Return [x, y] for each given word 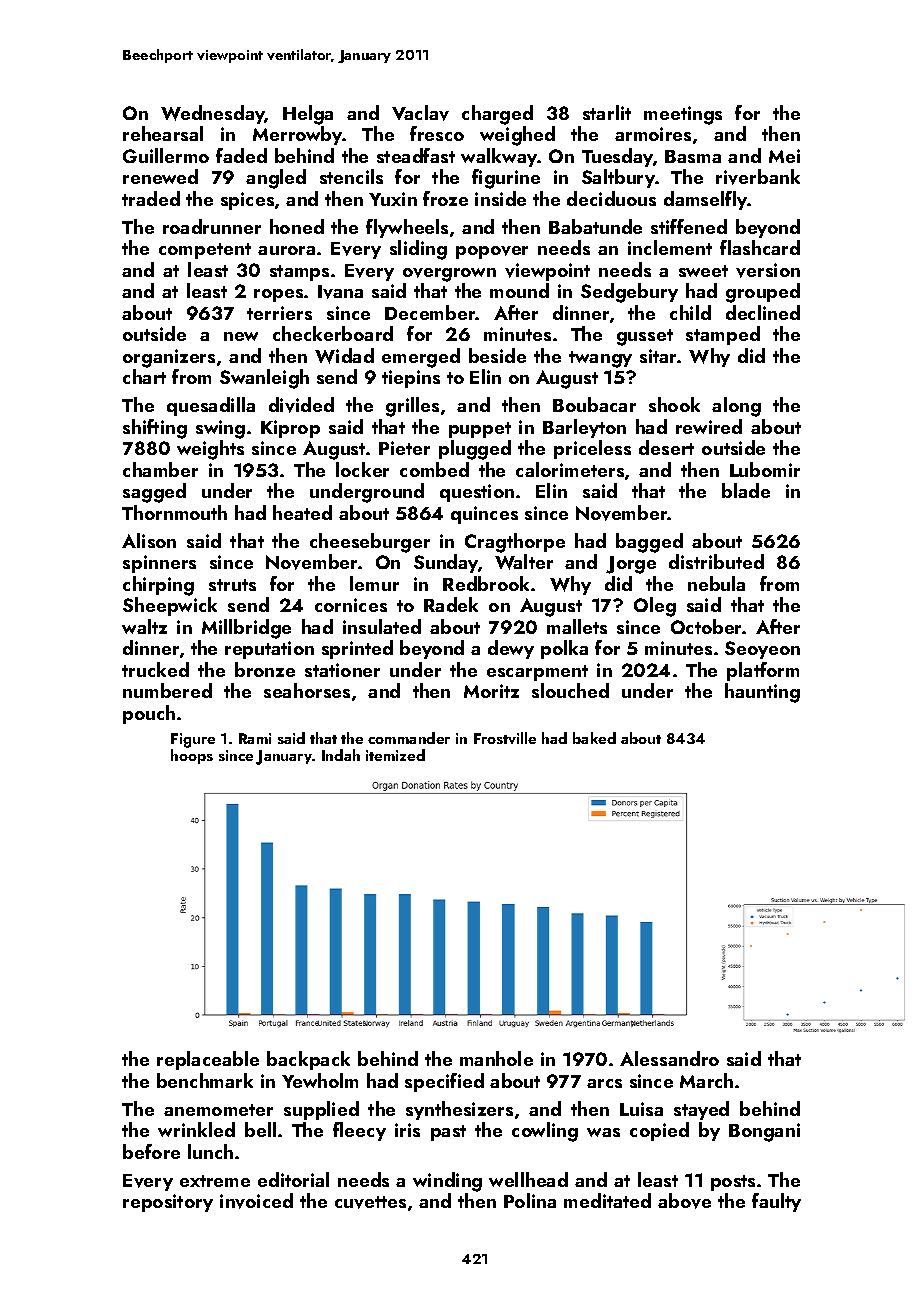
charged [497, 115]
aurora [286, 250]
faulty [776, 1202]
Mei [784, 156]
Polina [530, 1200]
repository [168, 1203]
